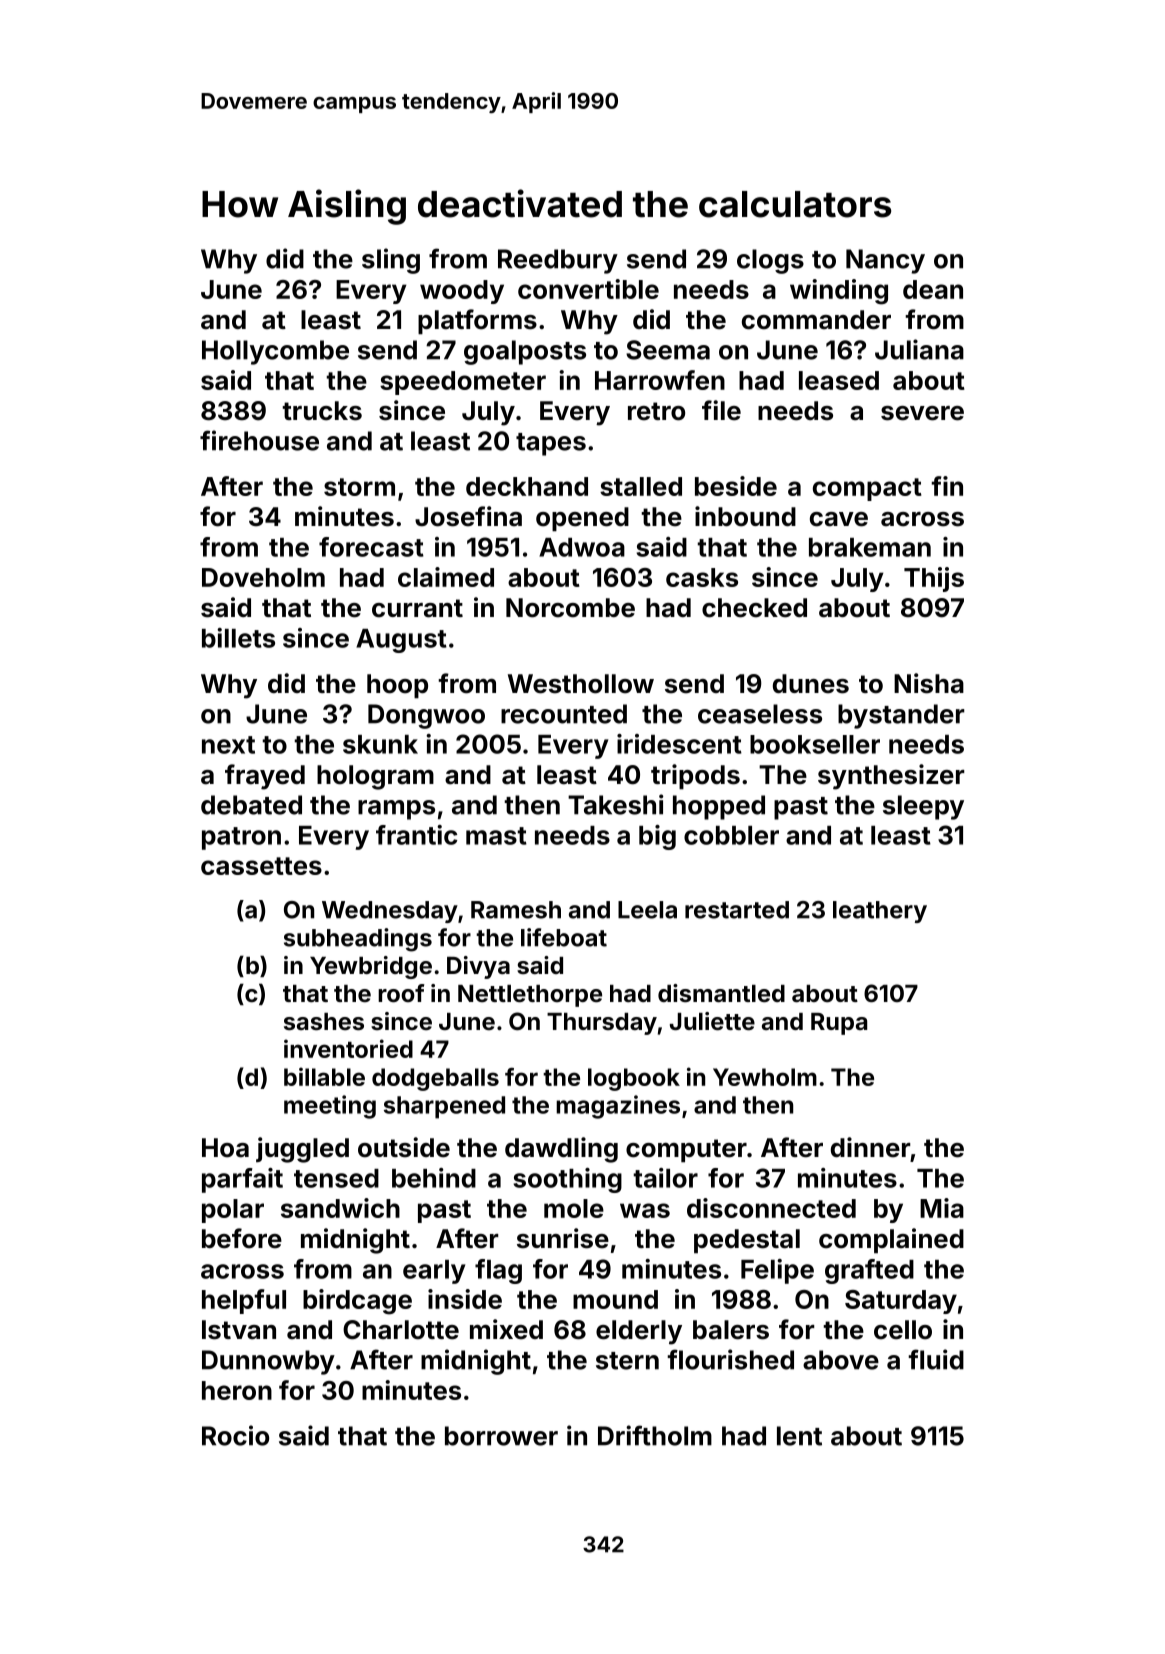 The width and height of the screenshot is (1165, 1654). What do you see at coordinates (655, 1435) in the screenshot?
I see `Driftholm` at bounding box center [655, 1435].
